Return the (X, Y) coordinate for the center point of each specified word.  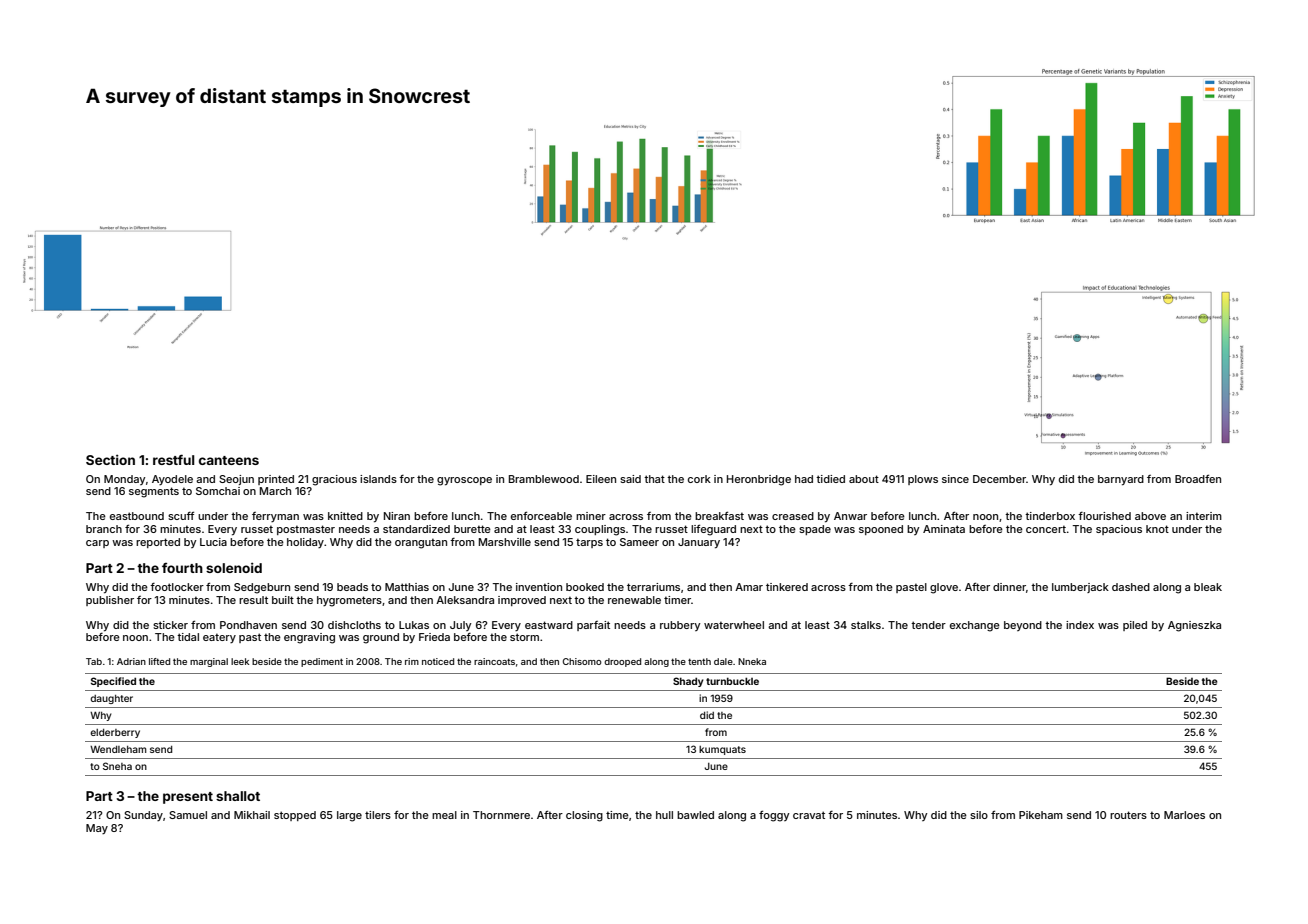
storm (524, 637)
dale (723, 661)
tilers (378, 815)
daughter (111, 699)
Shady (688, 682)
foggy (774, 816)
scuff (181, 515)
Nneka (752, 661)
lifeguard (713, 530)
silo (979, 815)
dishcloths (354, 625)
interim (1204, 516)
